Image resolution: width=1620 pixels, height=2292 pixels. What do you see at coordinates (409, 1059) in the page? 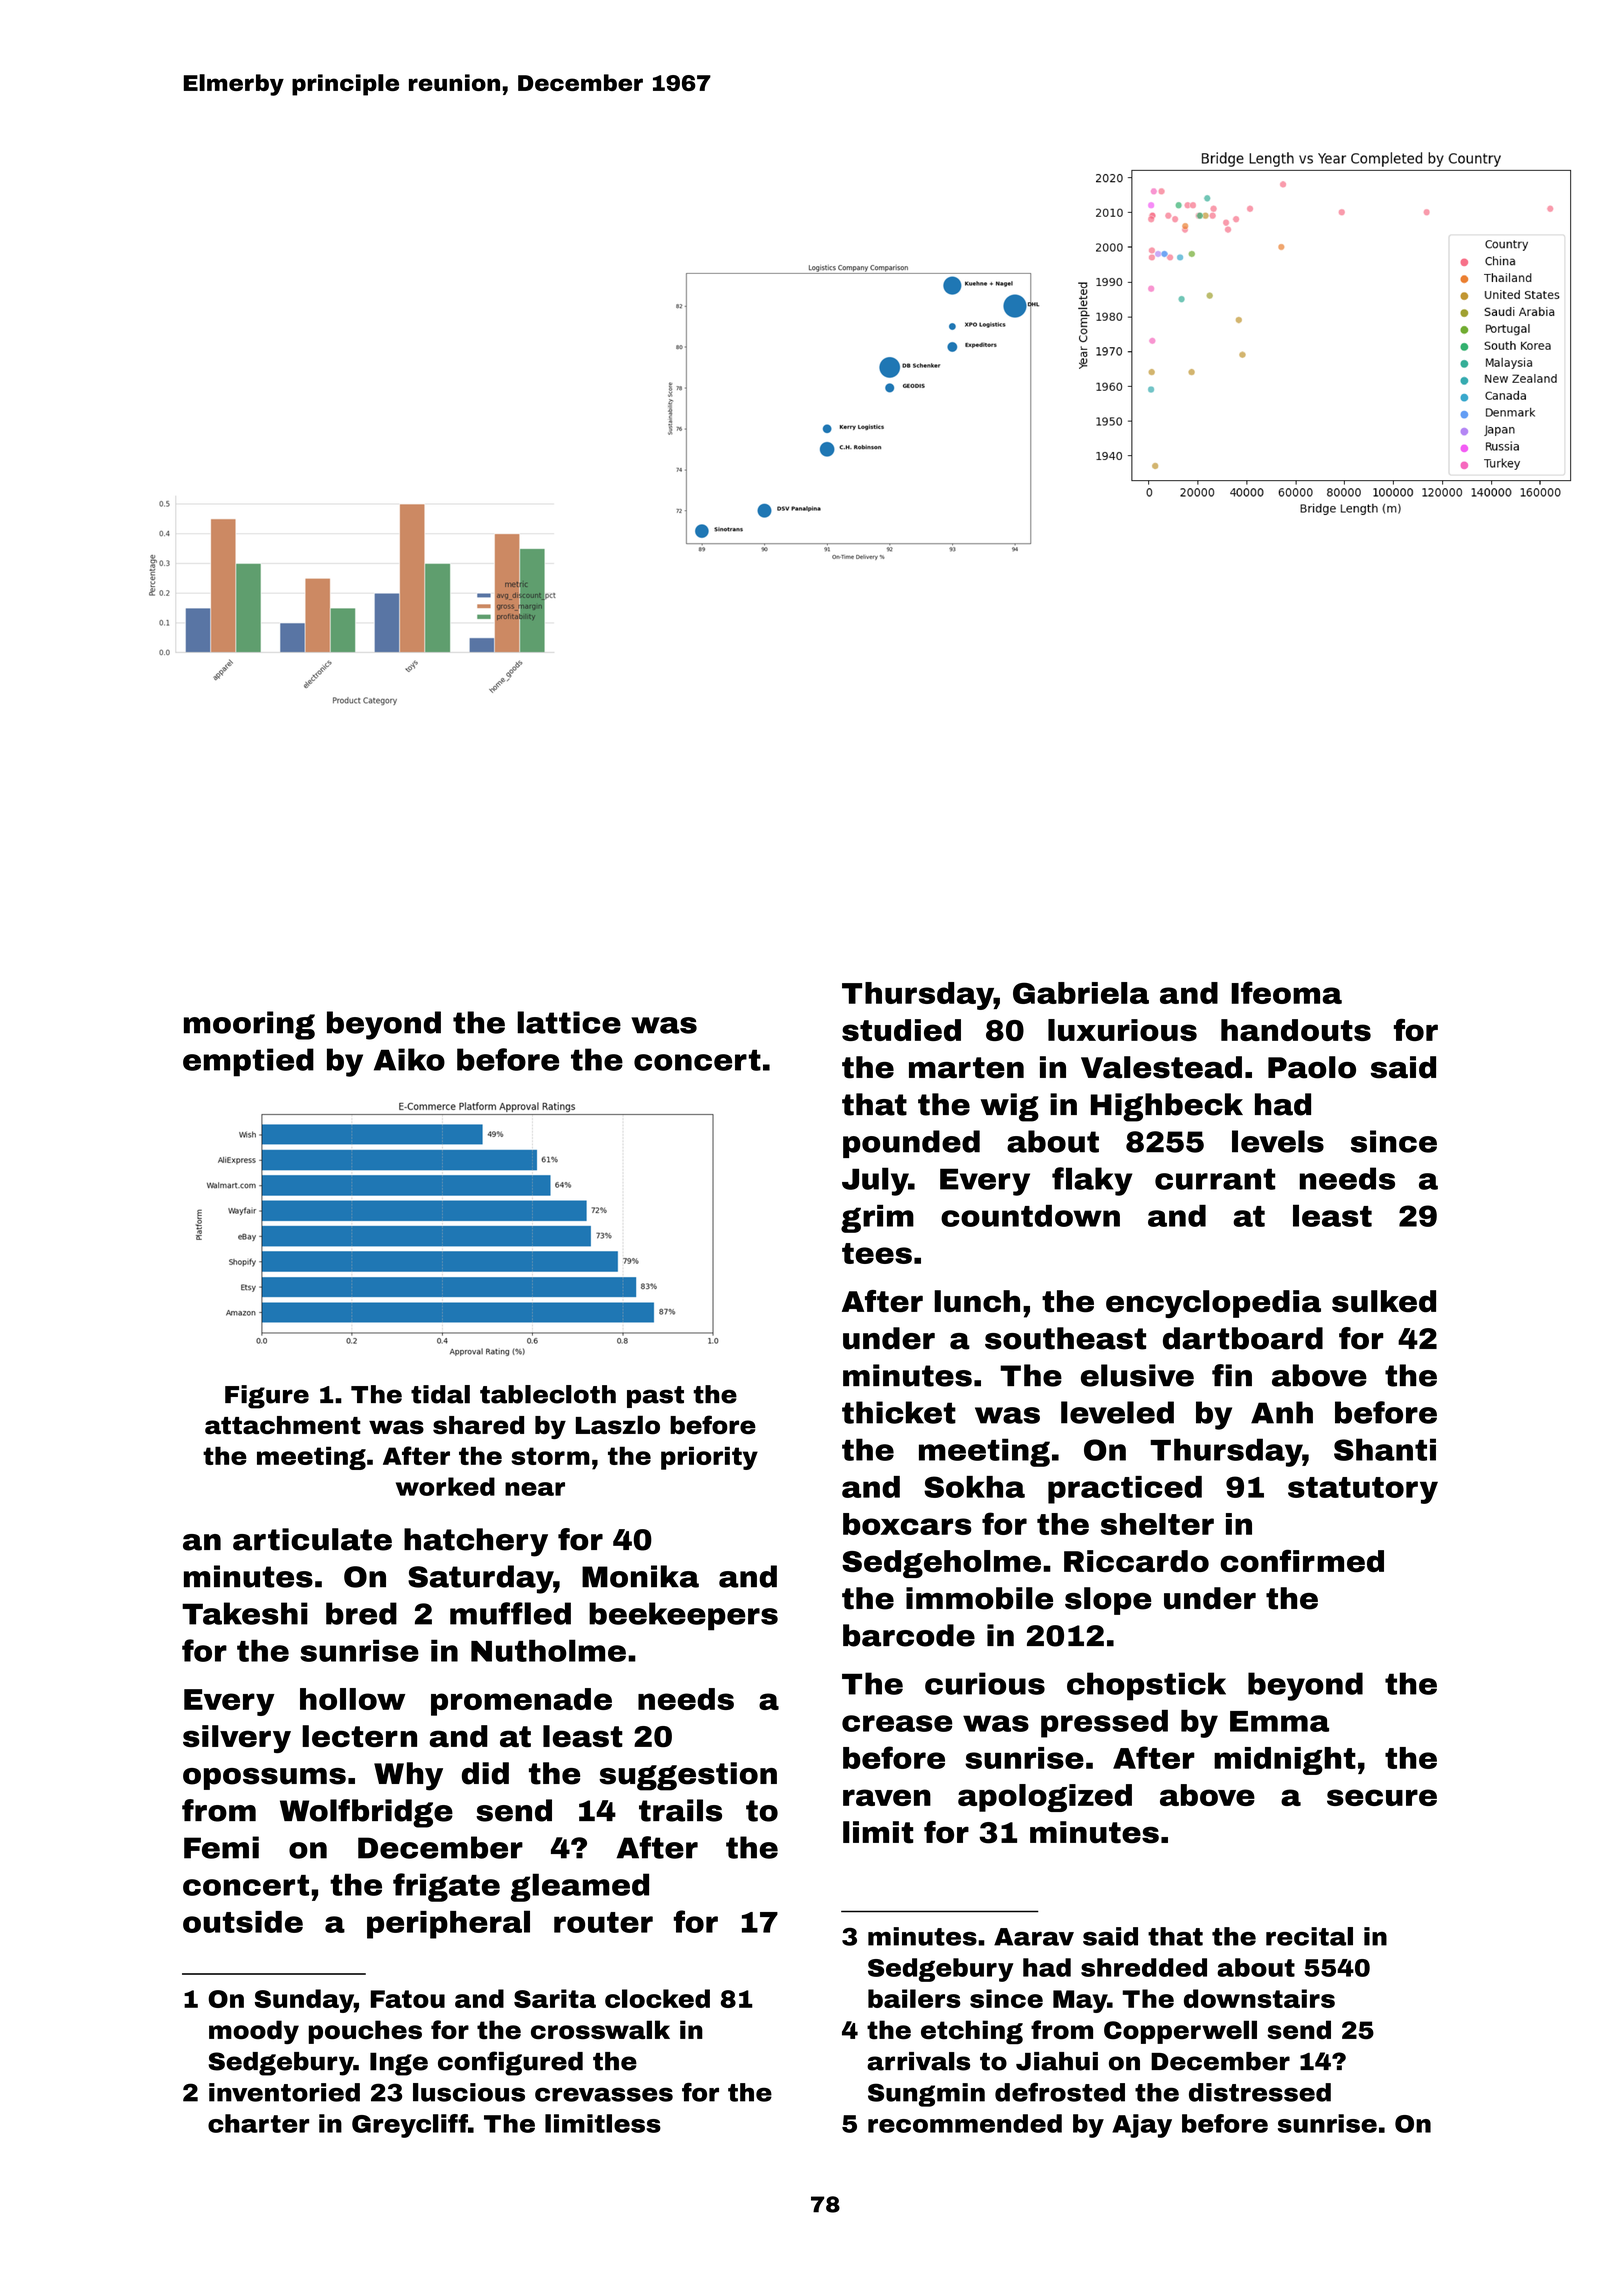
I see `Aiko` at bounding box center [409, 1059].
